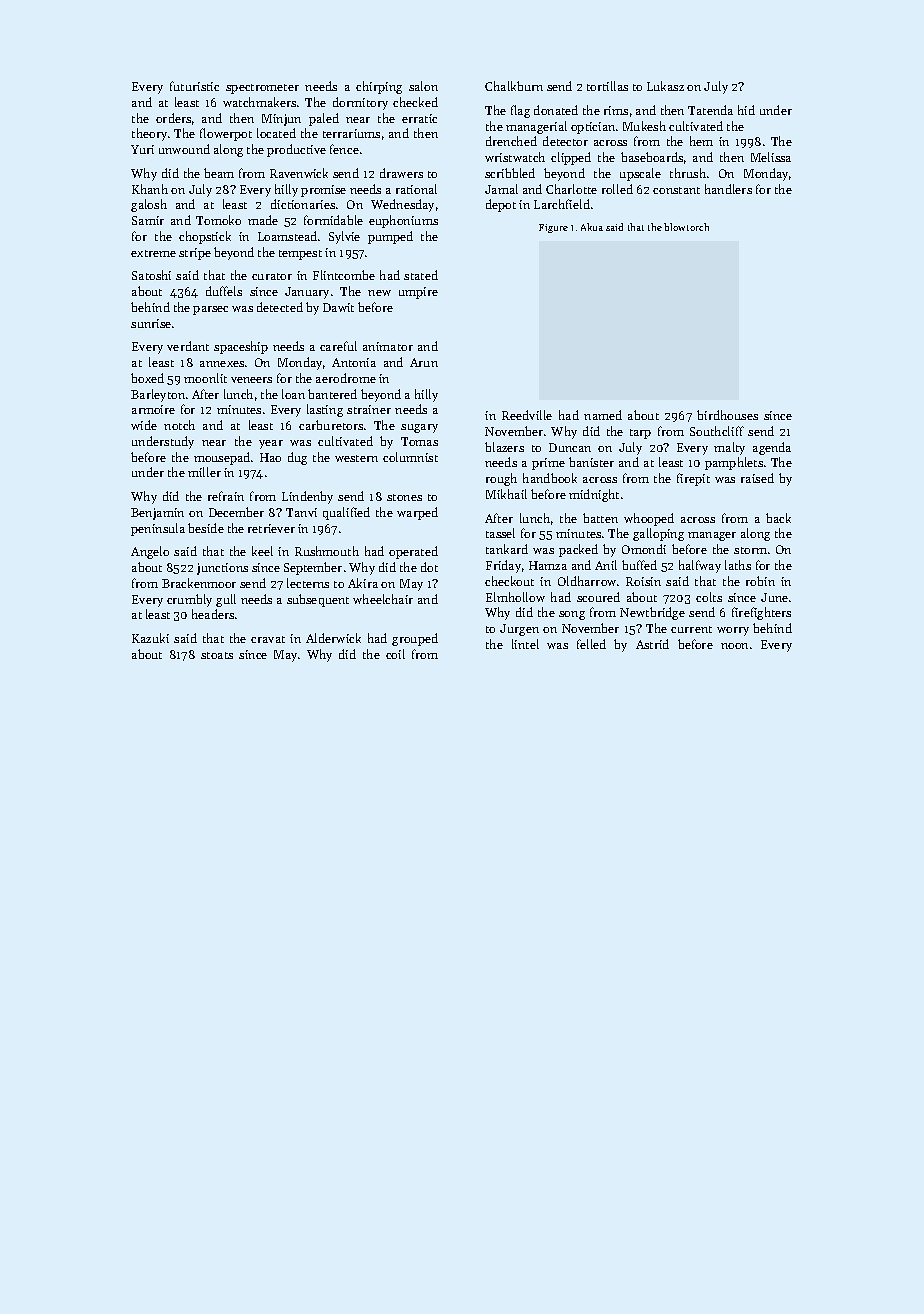 The width and height of the screenshot is (924, 1314). Describe the element at coordinates (194, 86) in the screenshot. I see `futuristic` at that location.
